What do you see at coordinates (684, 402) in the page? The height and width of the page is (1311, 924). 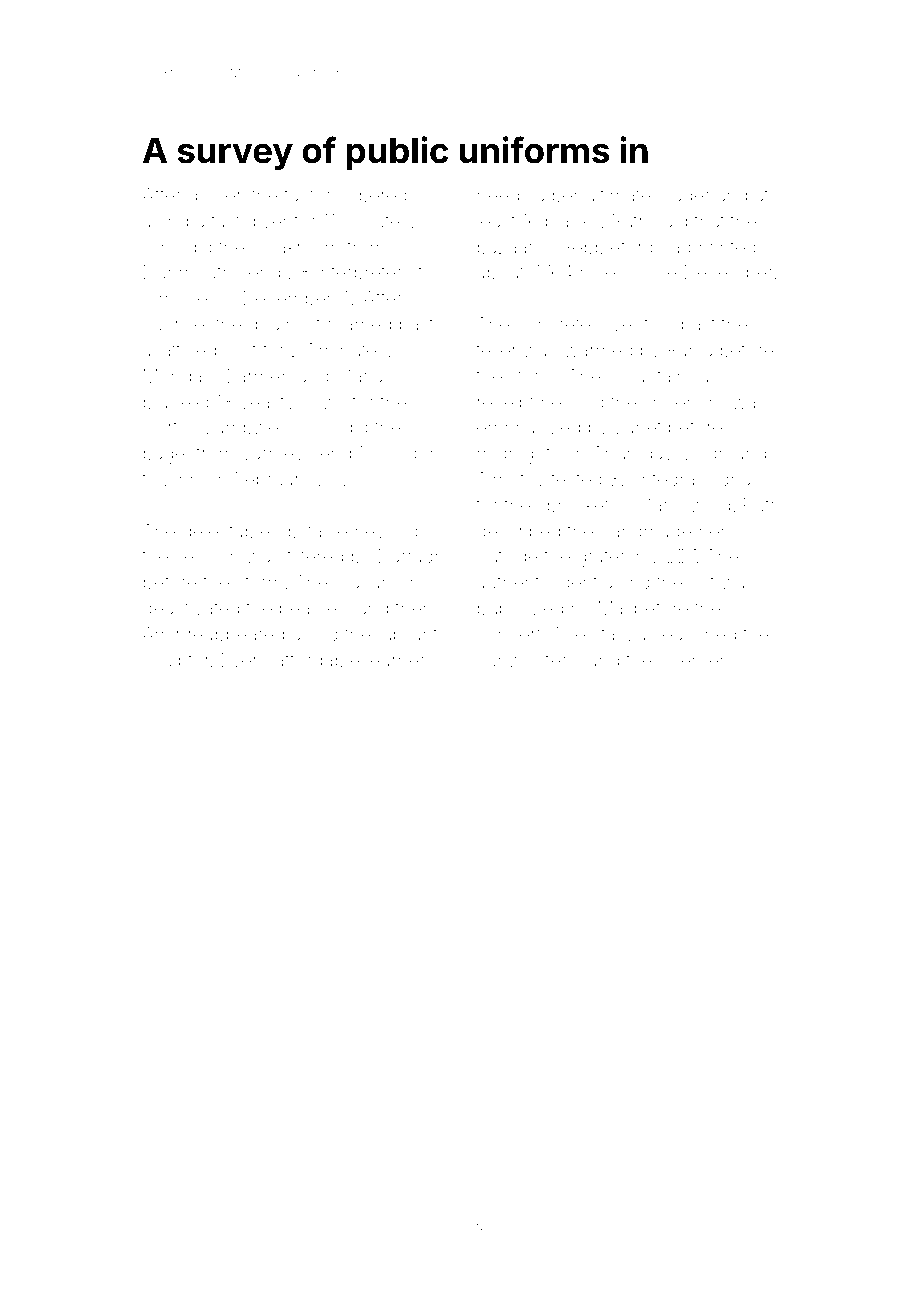 I see `shoehorn` at bounding box center [684, 402].
